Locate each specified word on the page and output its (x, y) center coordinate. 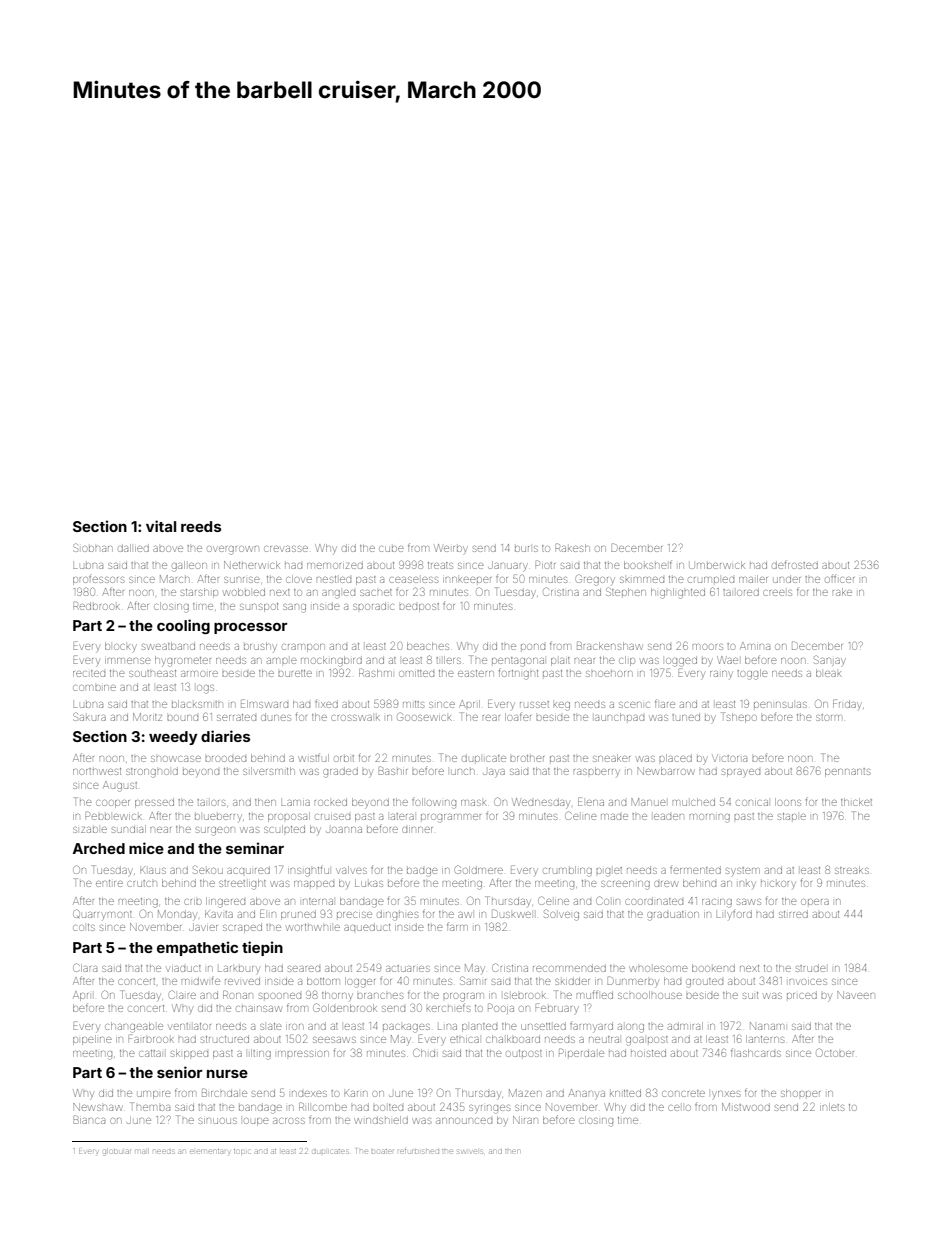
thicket (856, 802)
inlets (832, 1107)
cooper (113, 804)
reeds (201, 526)
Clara (85, 967)
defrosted (795, 564)
